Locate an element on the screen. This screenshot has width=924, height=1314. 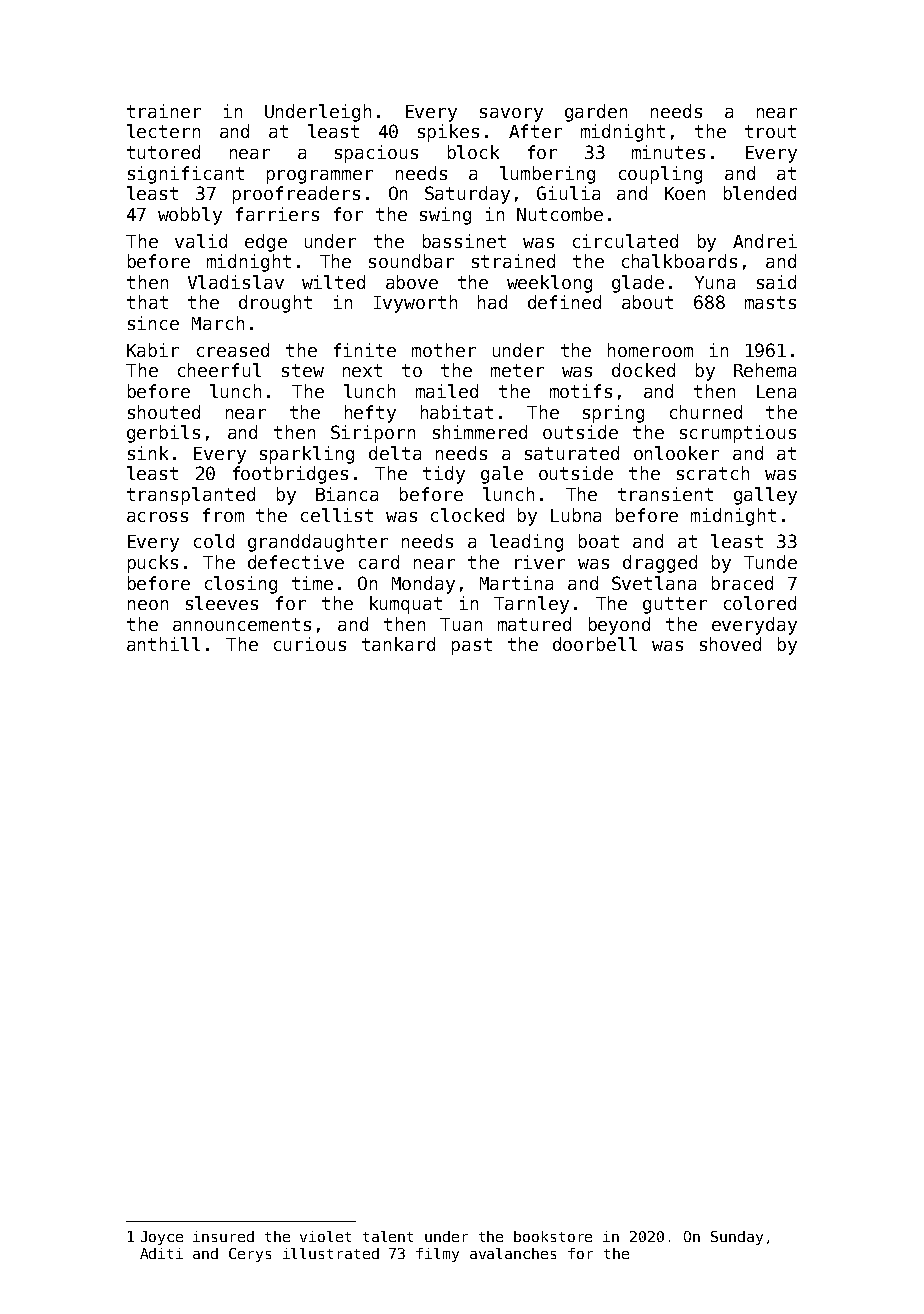
pucks is located at coordinates (153, 564).
